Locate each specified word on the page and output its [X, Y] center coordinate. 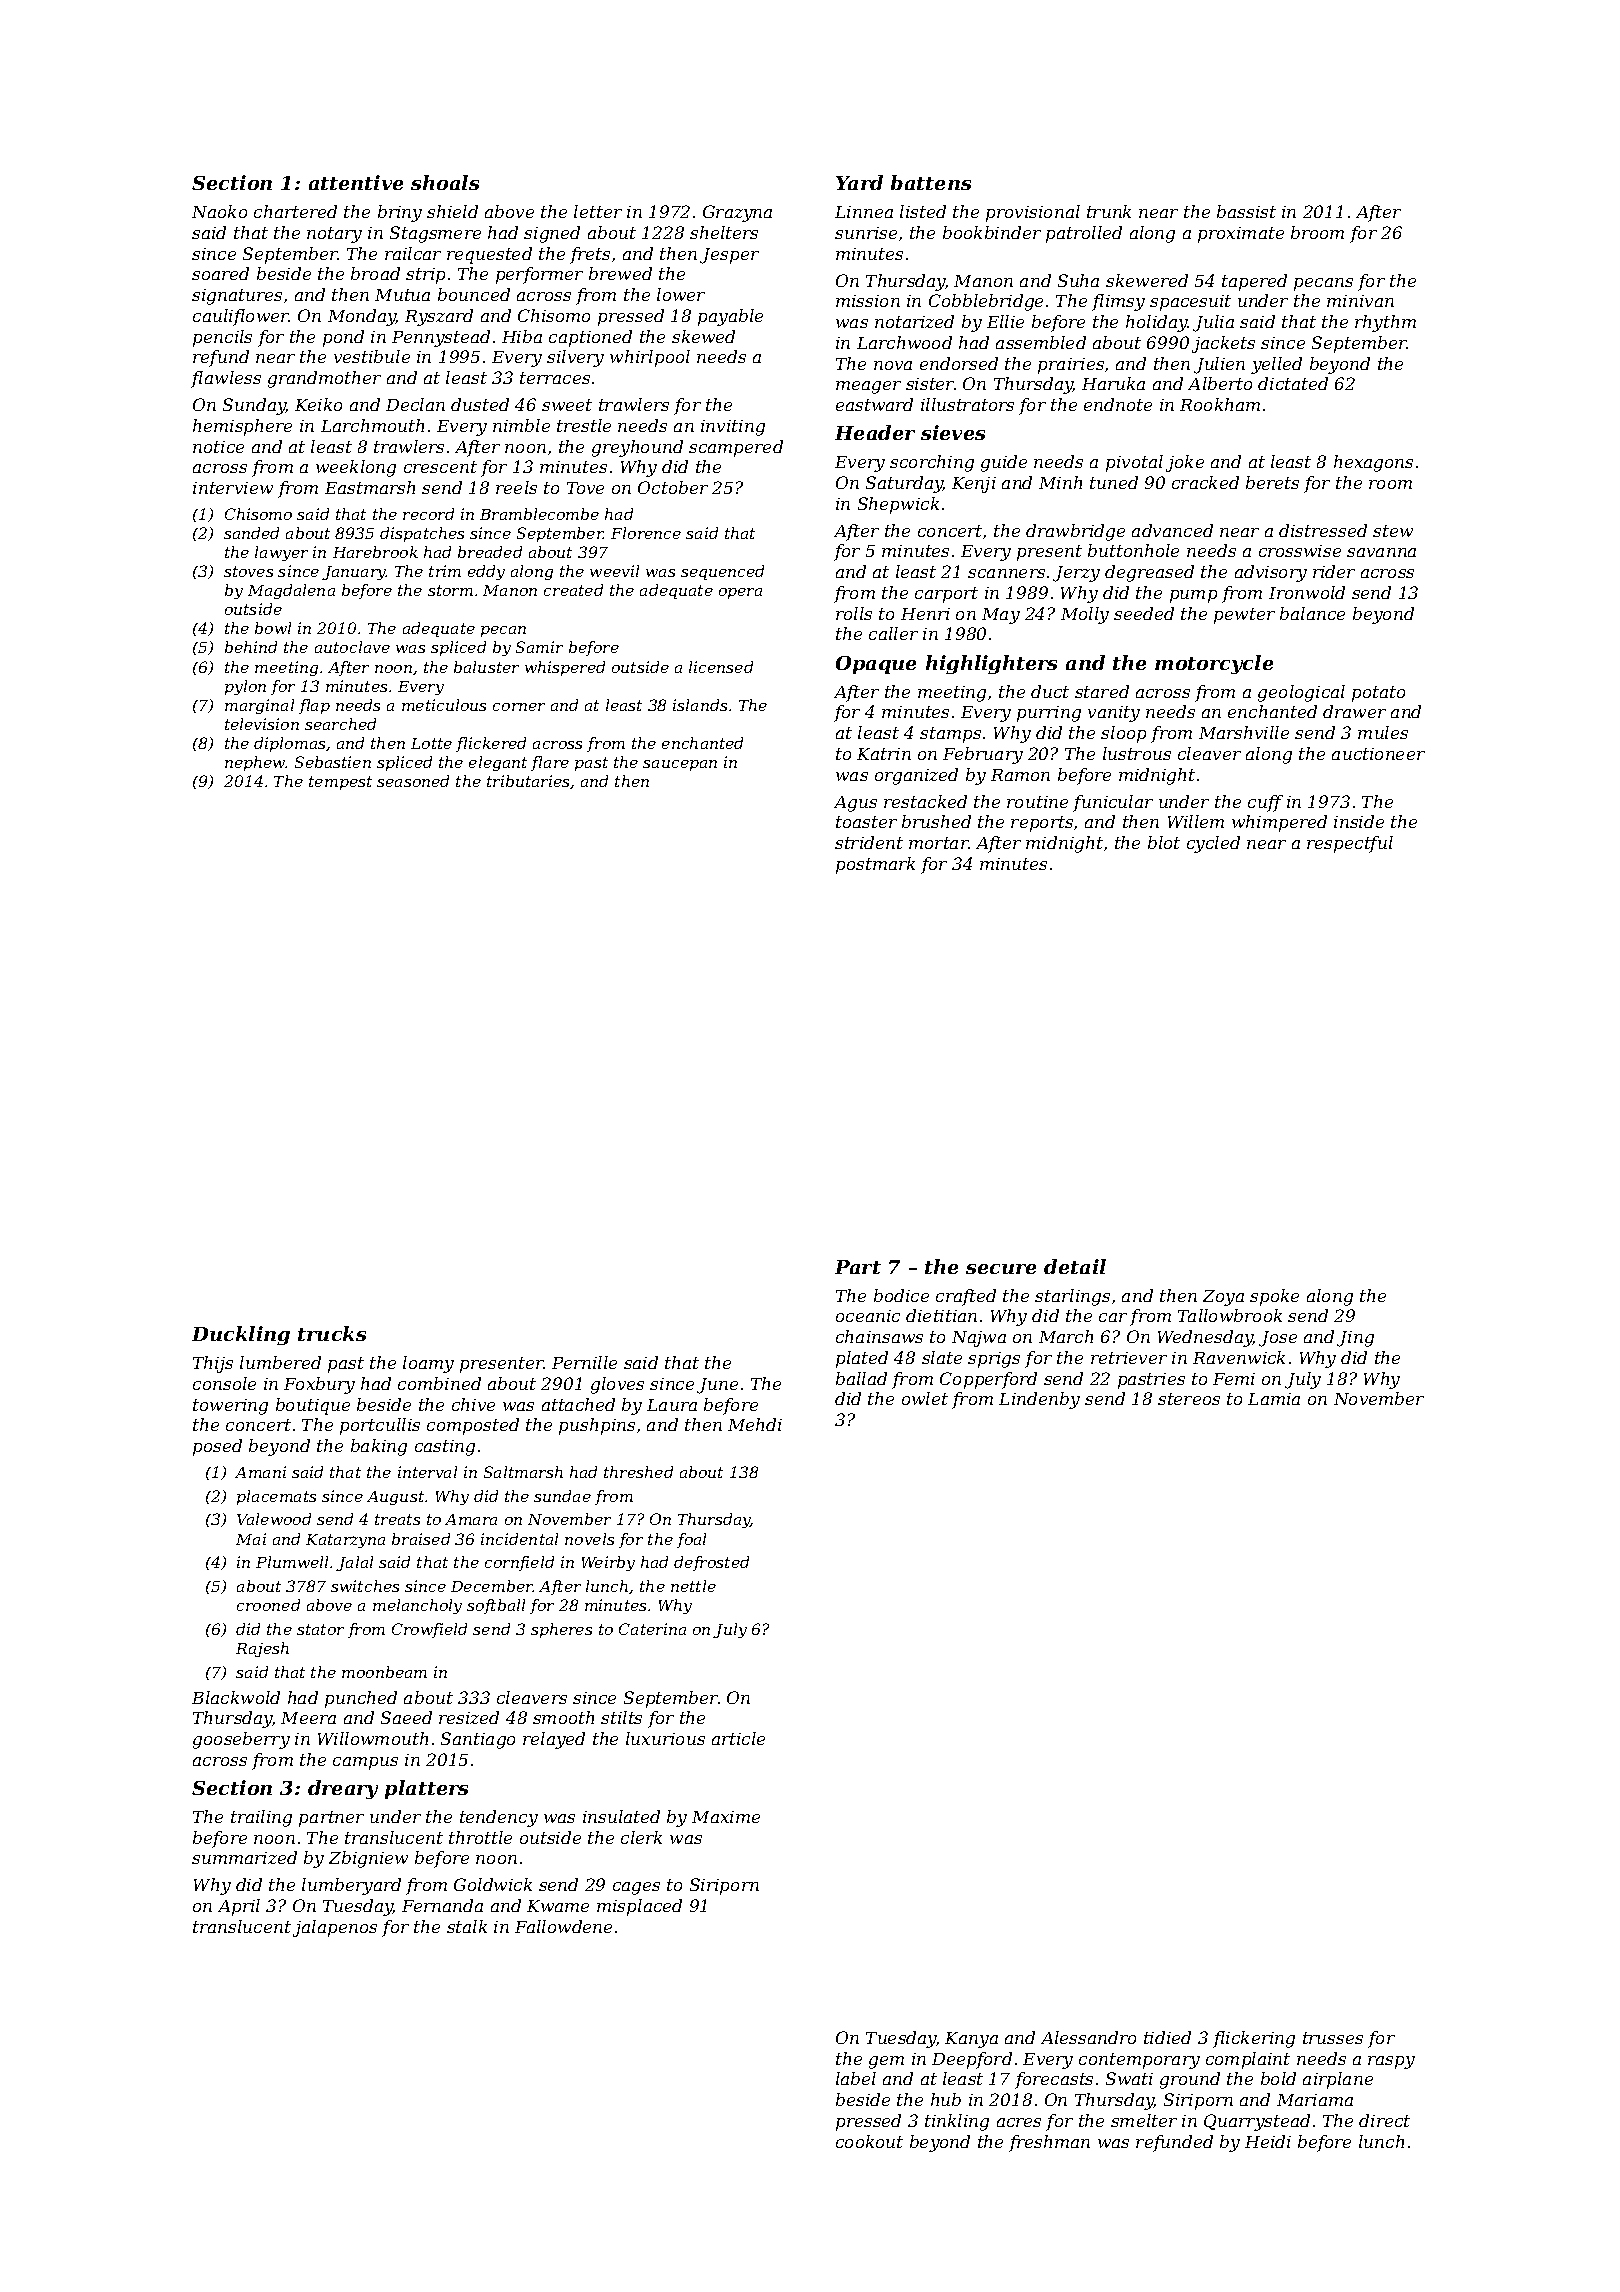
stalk [467, 1926]
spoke [1274, 1297]
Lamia [1274, 1399]
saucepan [680, 765]
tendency [499, 1818]
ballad [861, 1378]
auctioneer [1378, 754]
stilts [621, 1717]
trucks [332, 1333]
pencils [222, 338]
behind [251, 647]
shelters [724, 232]
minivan [1360, 301]
